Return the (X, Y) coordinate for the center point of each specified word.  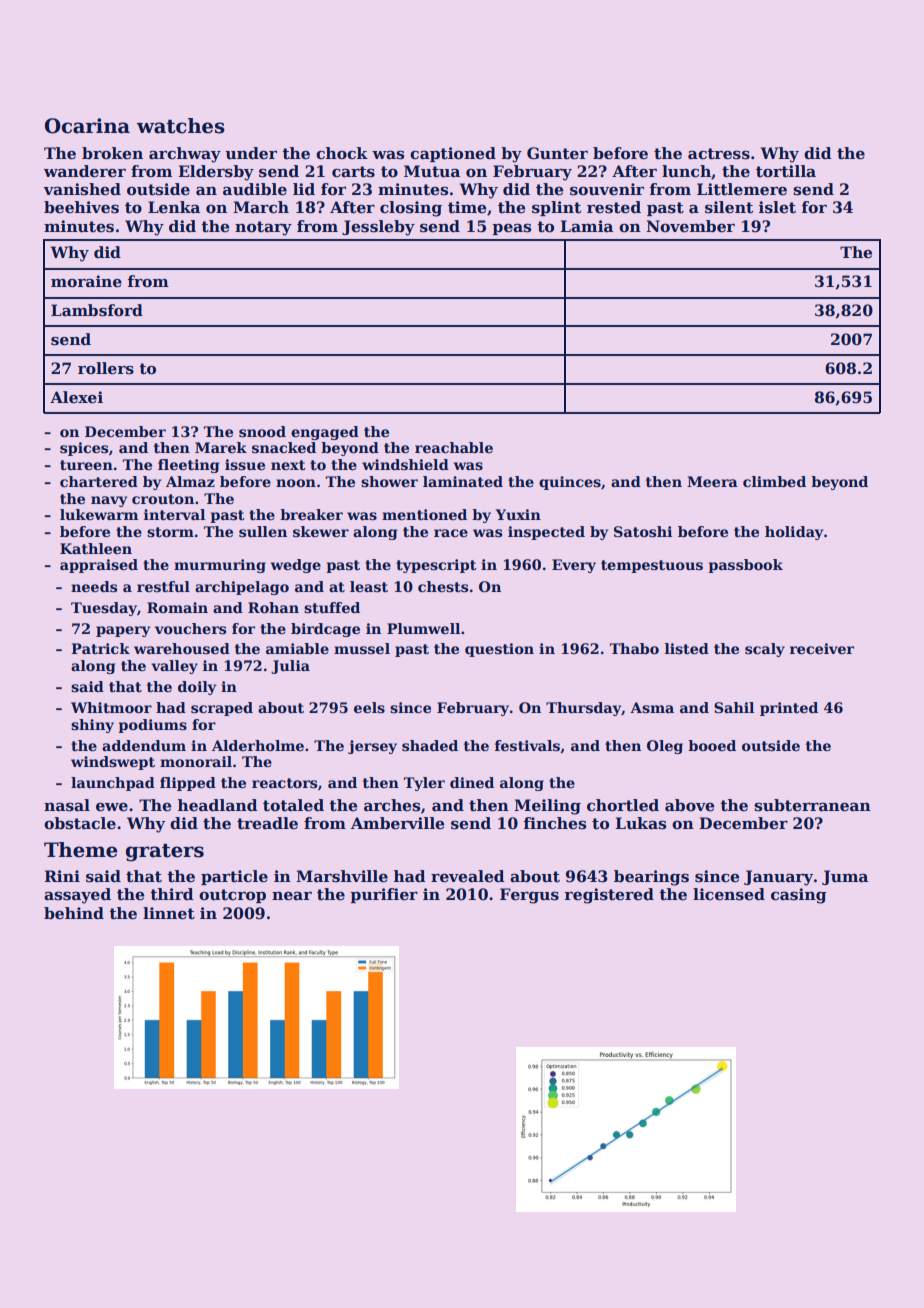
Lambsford (97, 310)
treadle (267, 823)
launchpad (113, 784)
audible (255, 189)
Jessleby (378, 228)
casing (799, 896)
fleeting (188, 466)
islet (777, 207)
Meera (712, 481)
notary (263, 228)
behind (74, 913)
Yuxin (518, 514)
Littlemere (742, 189)
